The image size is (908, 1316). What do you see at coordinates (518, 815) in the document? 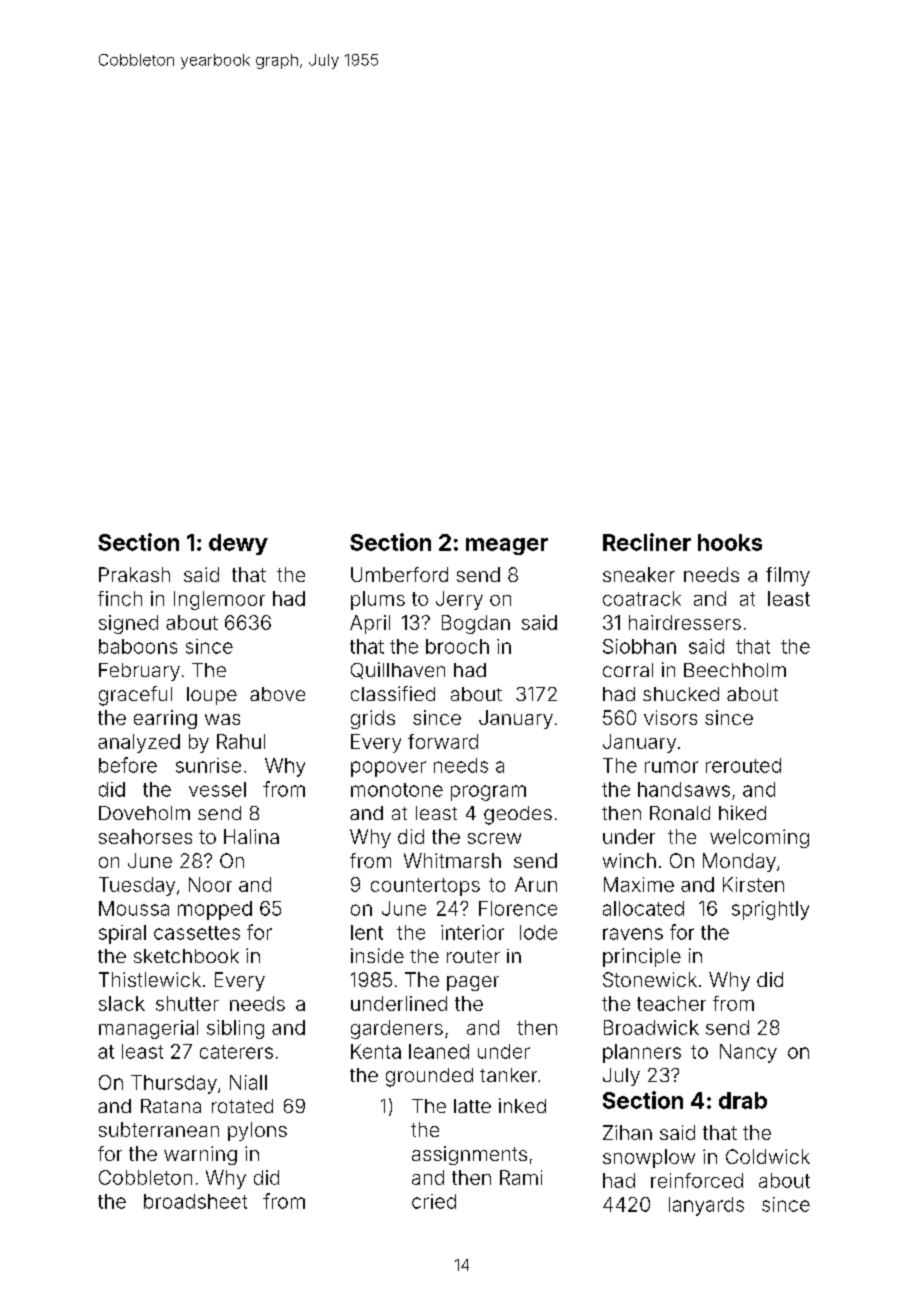
I see `geodes` at bounding box center [518, 815].
